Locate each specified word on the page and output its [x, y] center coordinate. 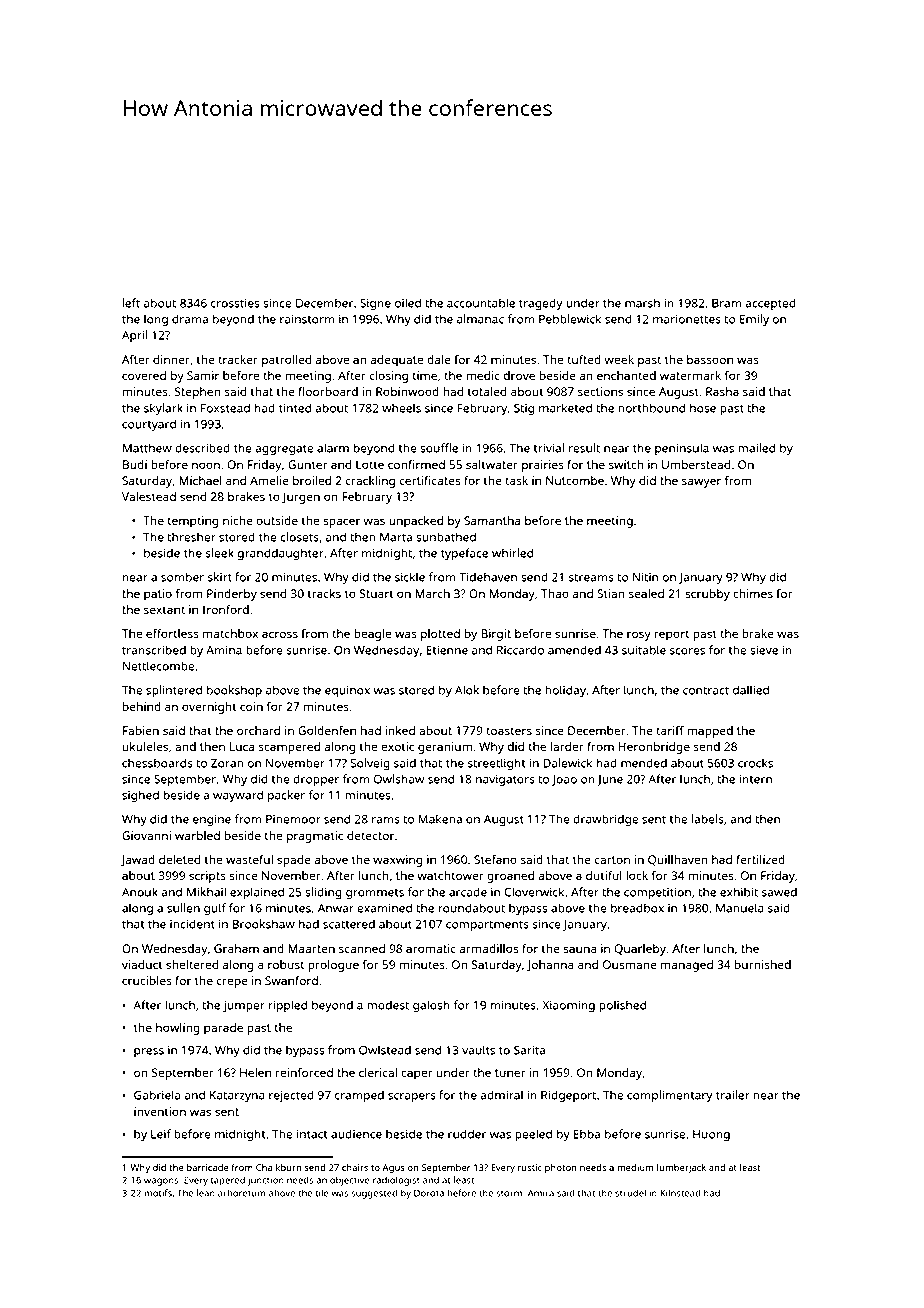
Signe [375, 305]
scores [687, 651]
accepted [770, 304]
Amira [541, 1193]
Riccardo [520, 650]
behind [142, 706]
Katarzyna [237, 1097]
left [131, 303]
